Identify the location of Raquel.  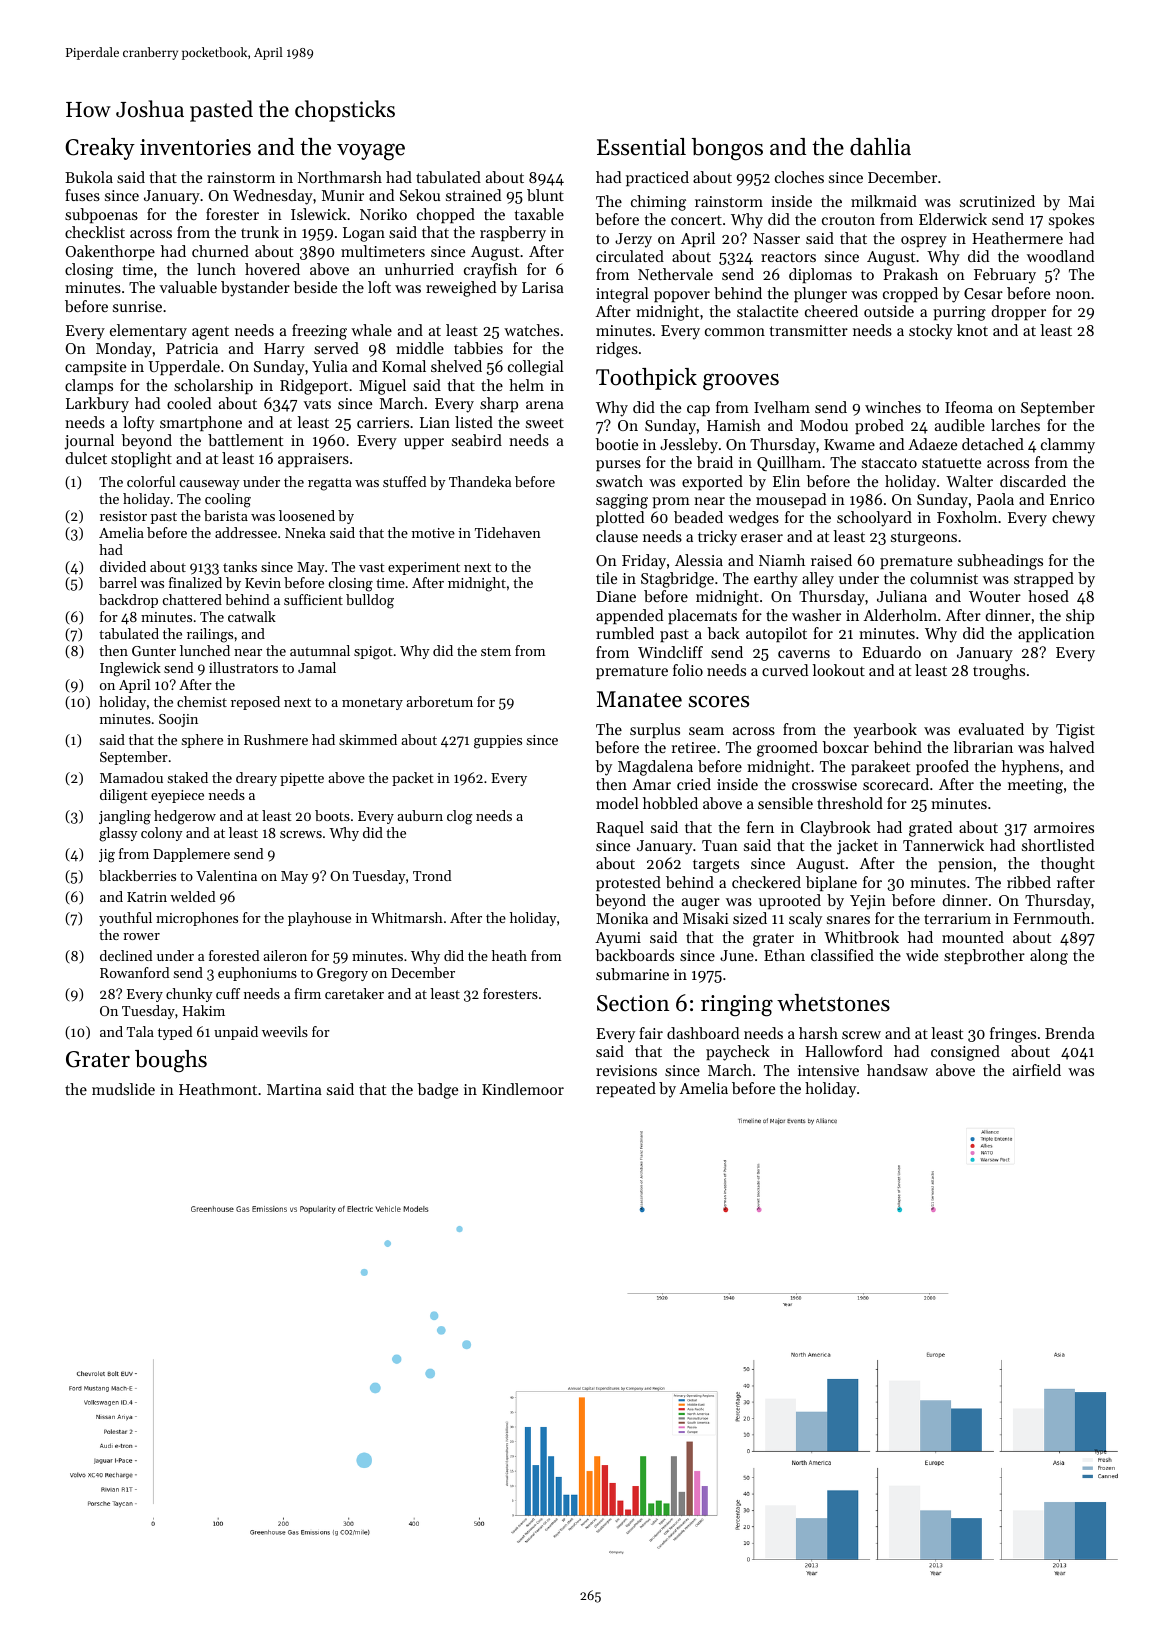
(620, 829).
